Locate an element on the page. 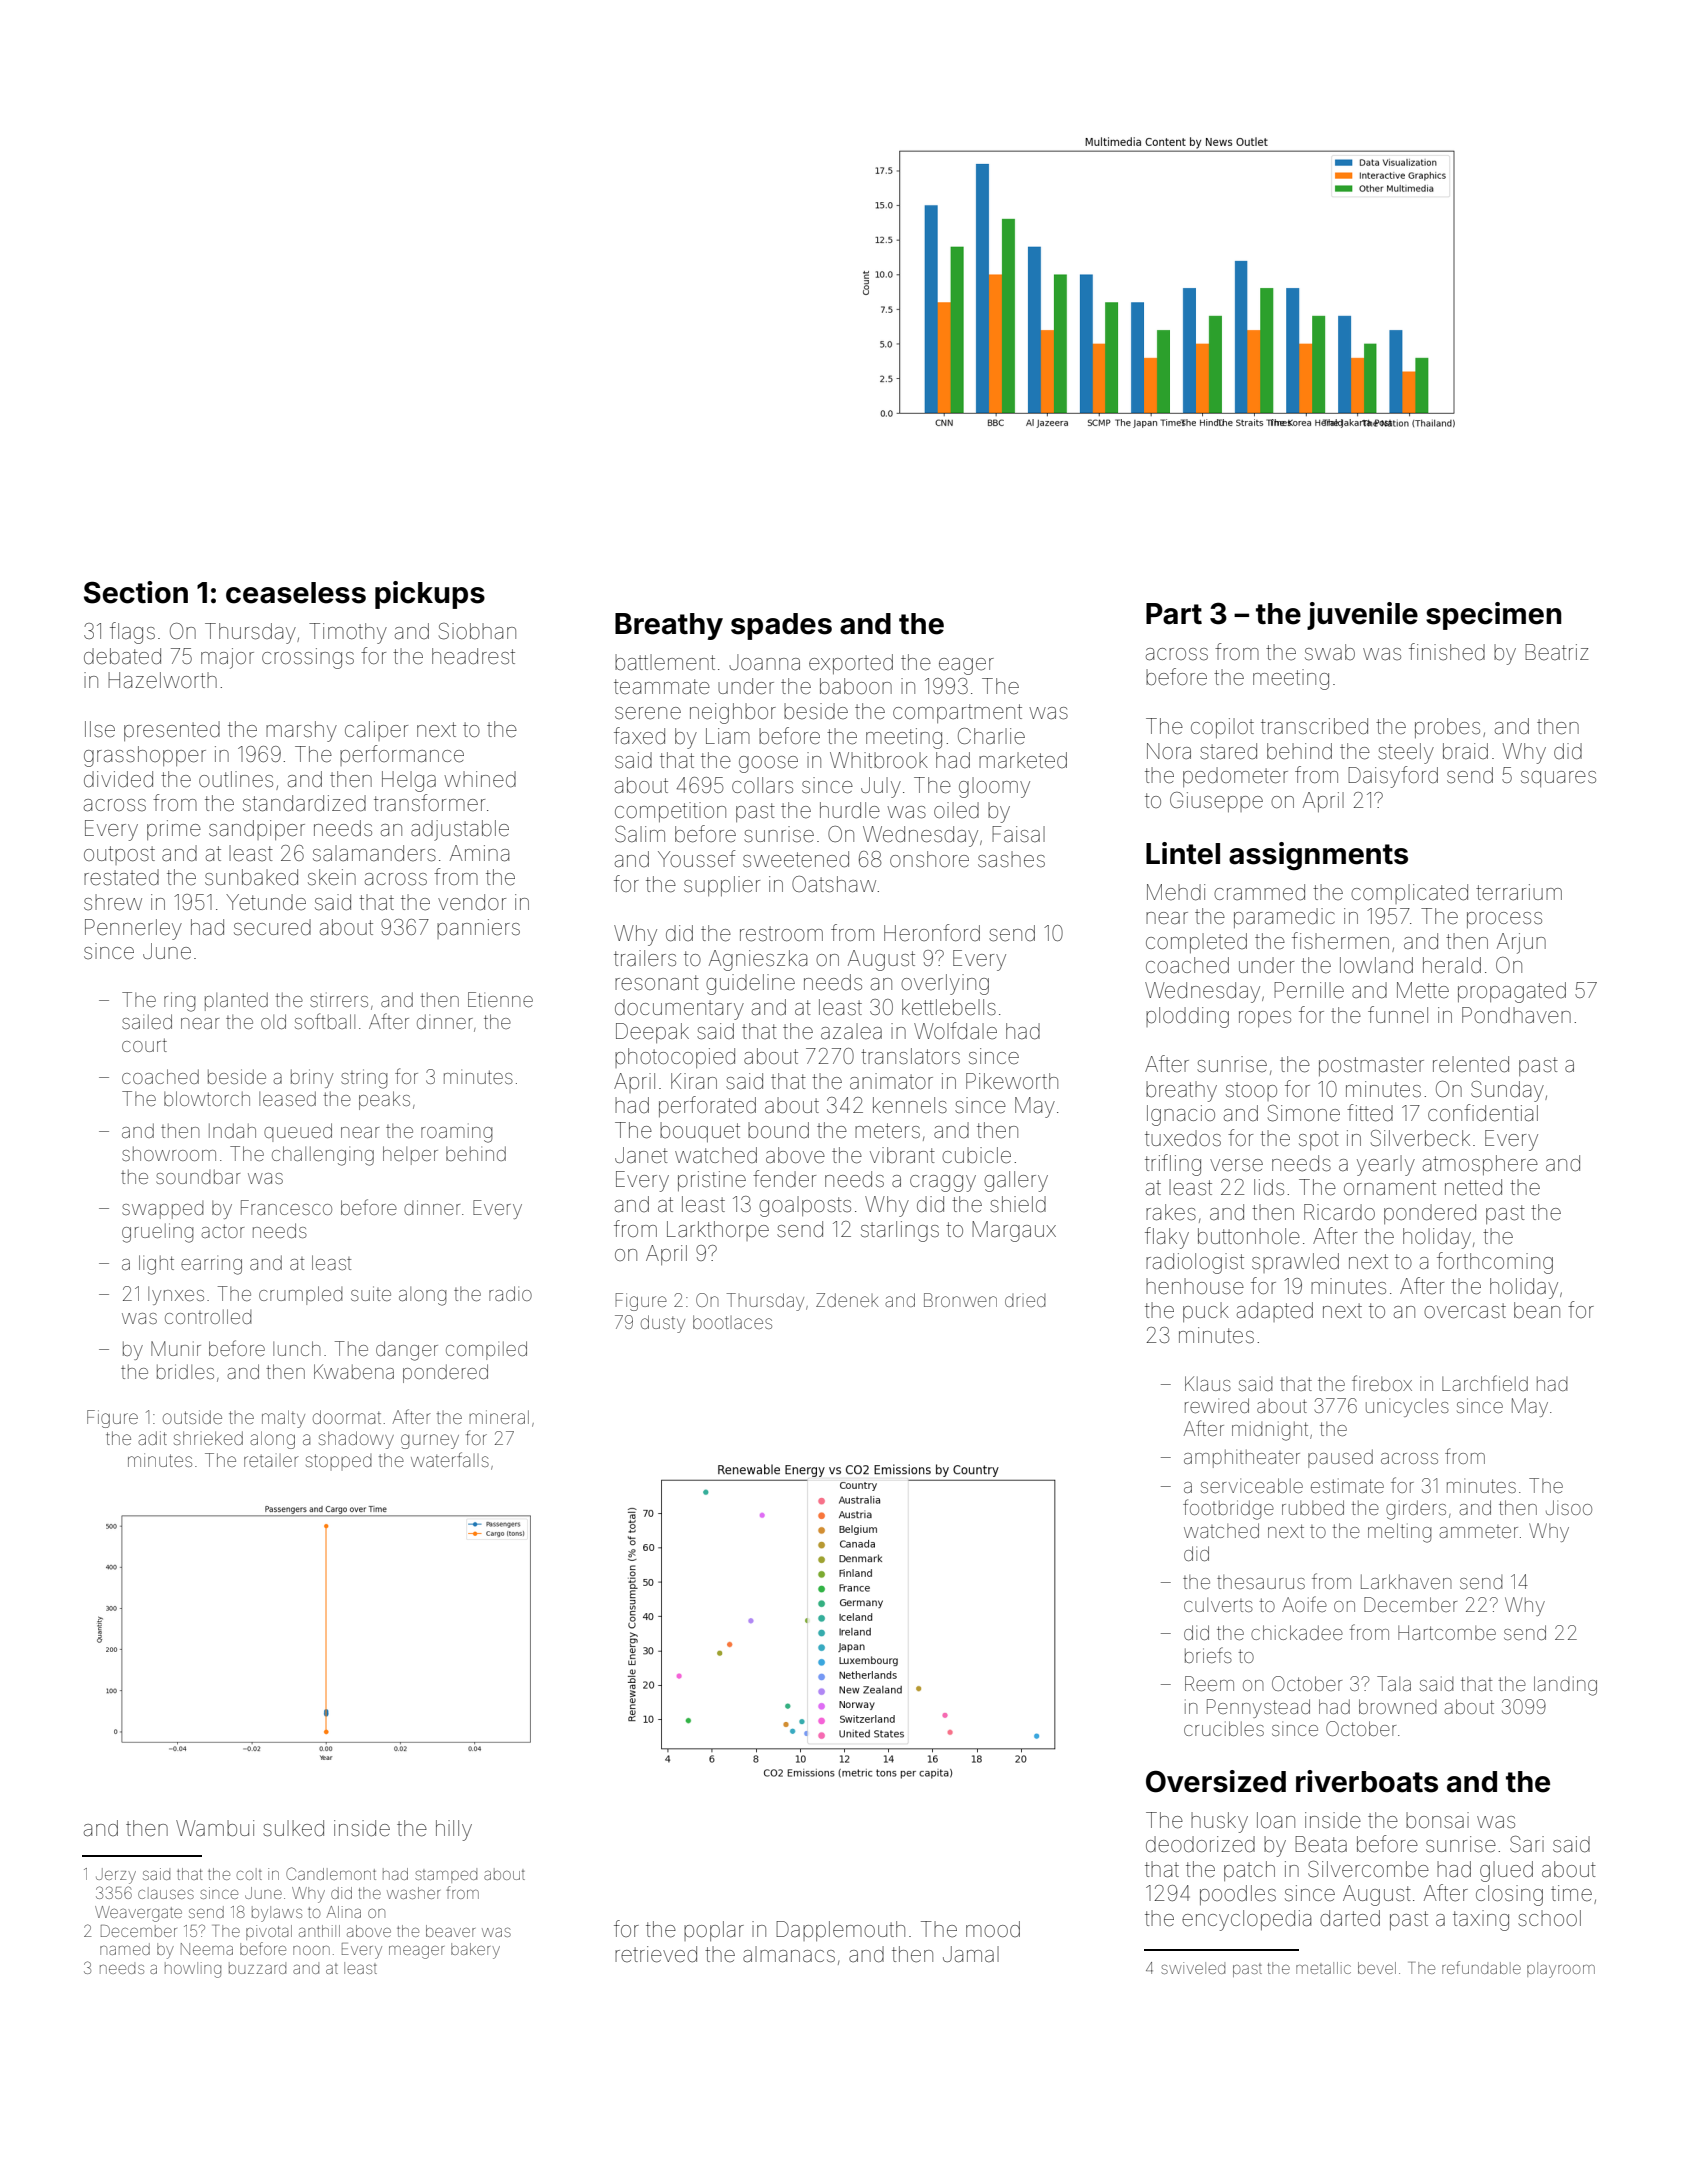 This image has width=1683, height=2178. probes is located at coordinates (1447, 728).
